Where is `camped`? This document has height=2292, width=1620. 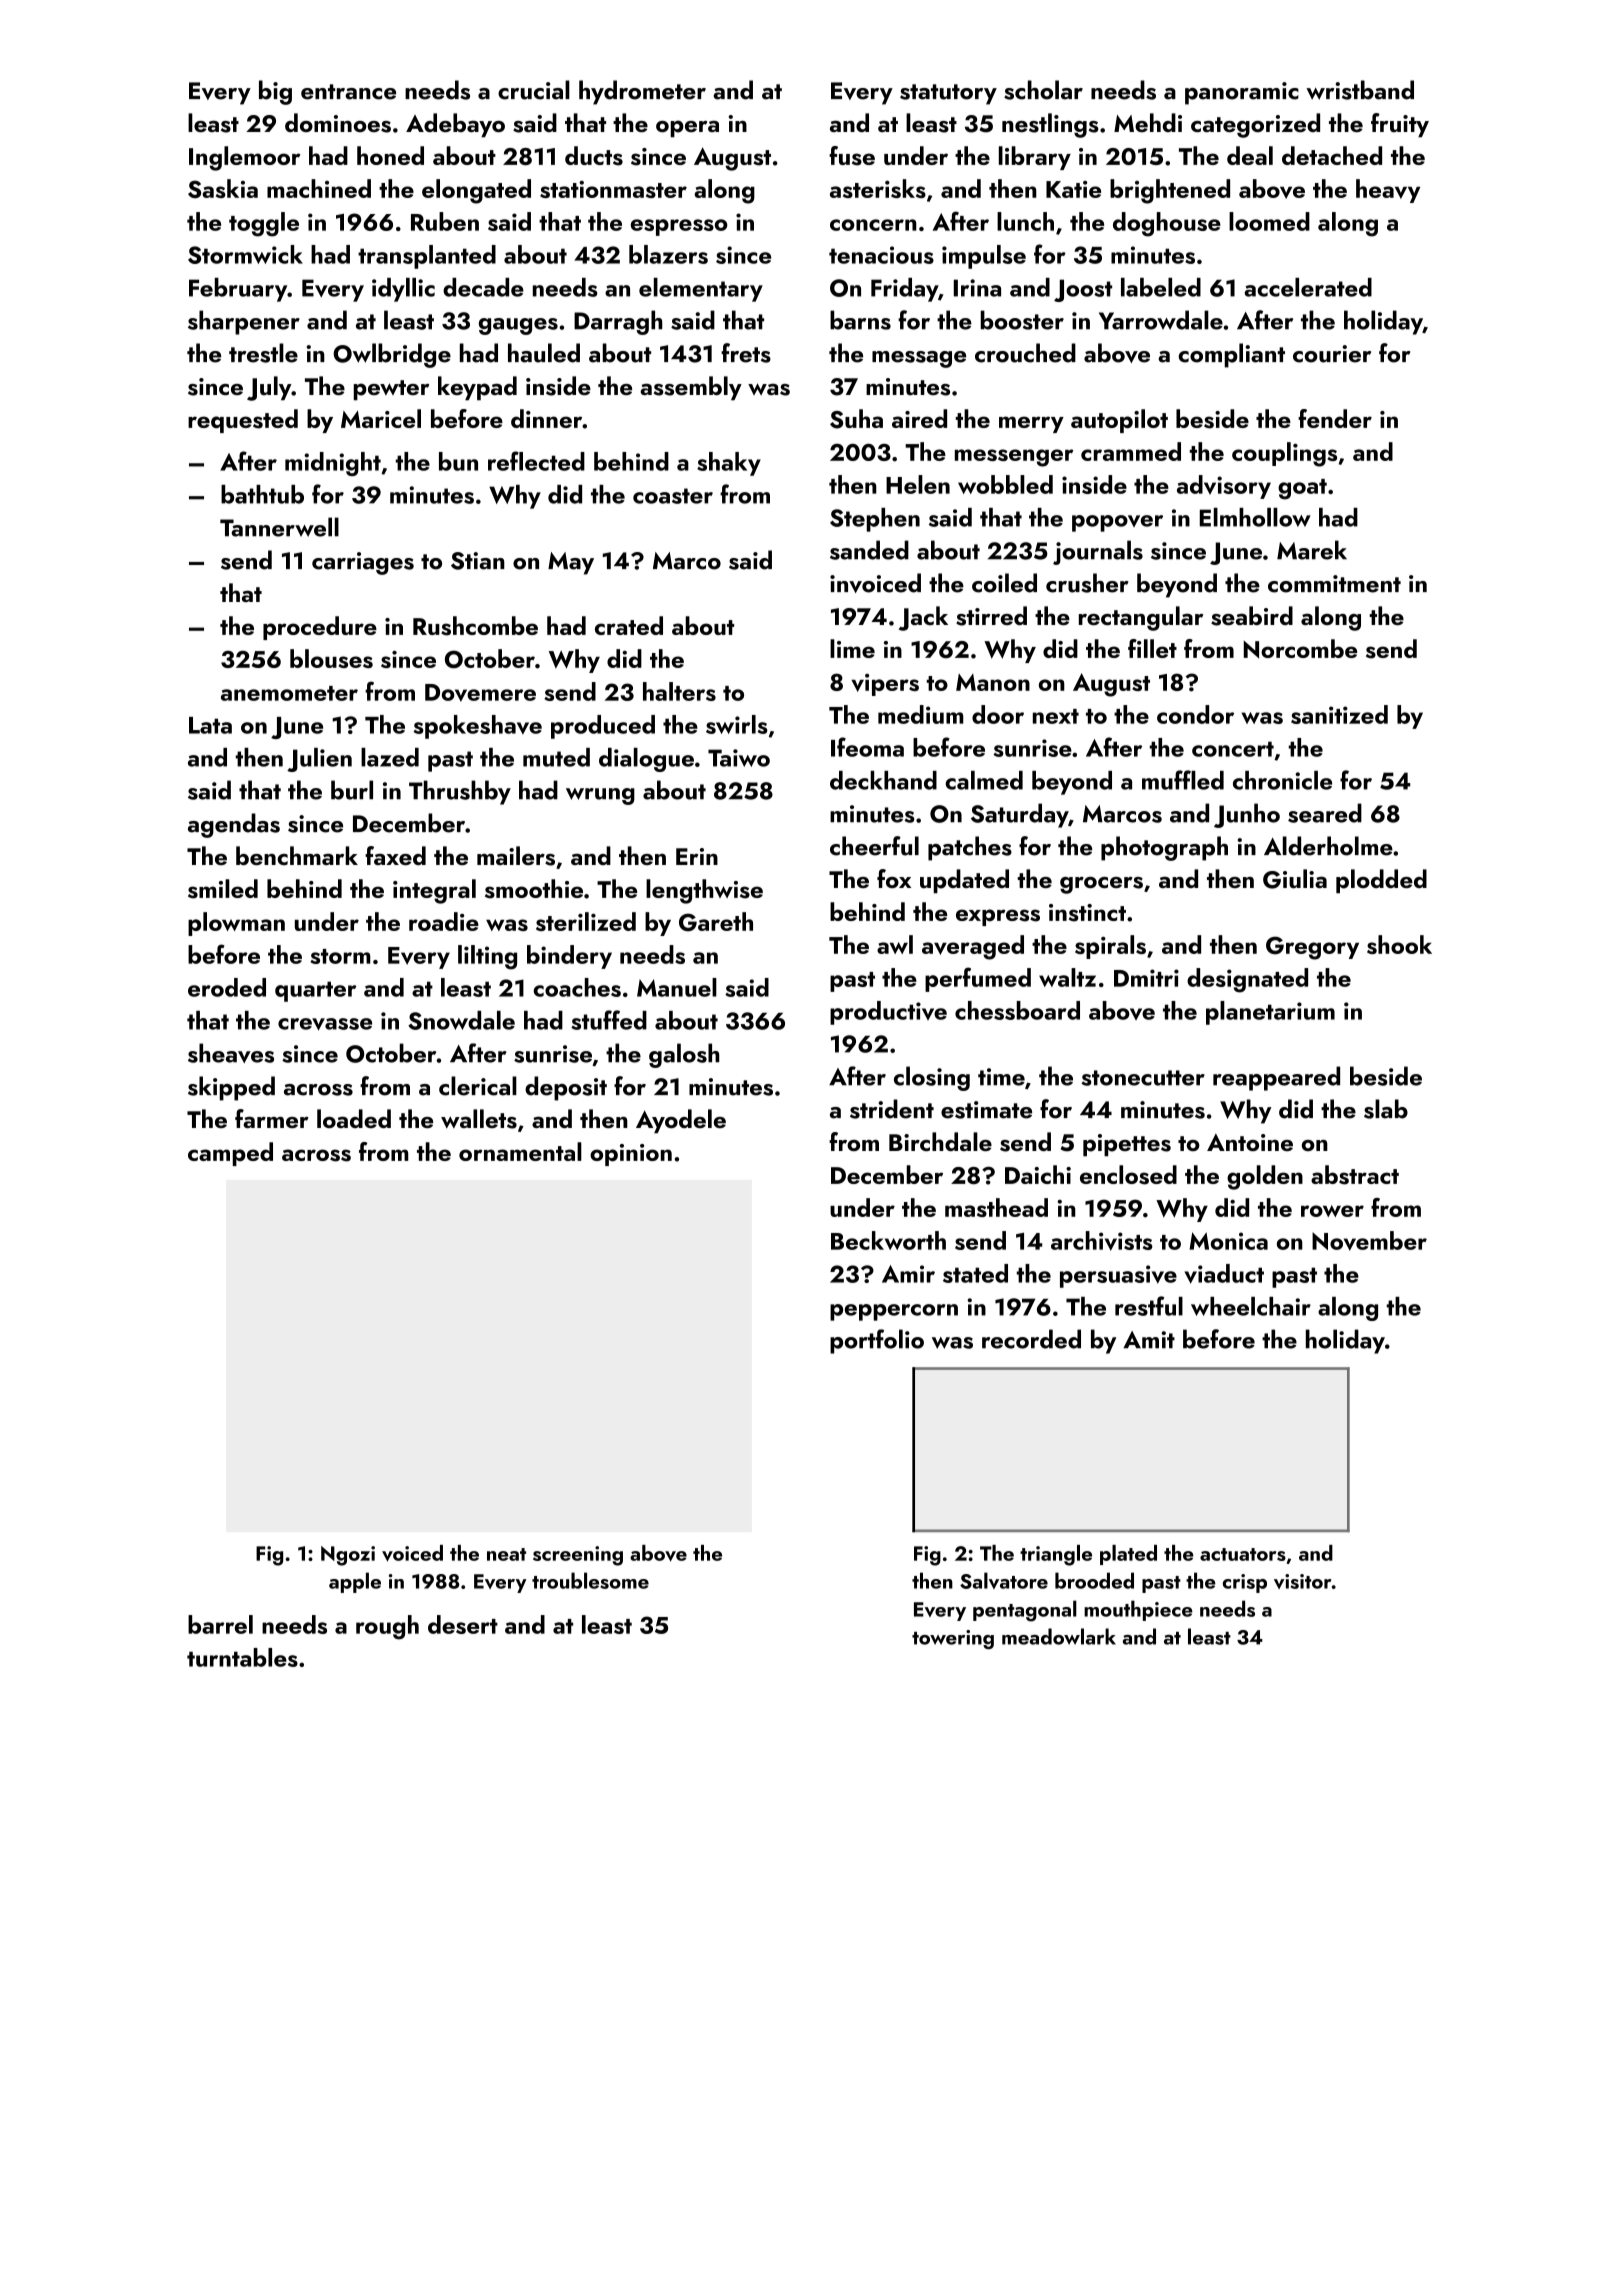
camped is located at coordinates (230, 1154).
